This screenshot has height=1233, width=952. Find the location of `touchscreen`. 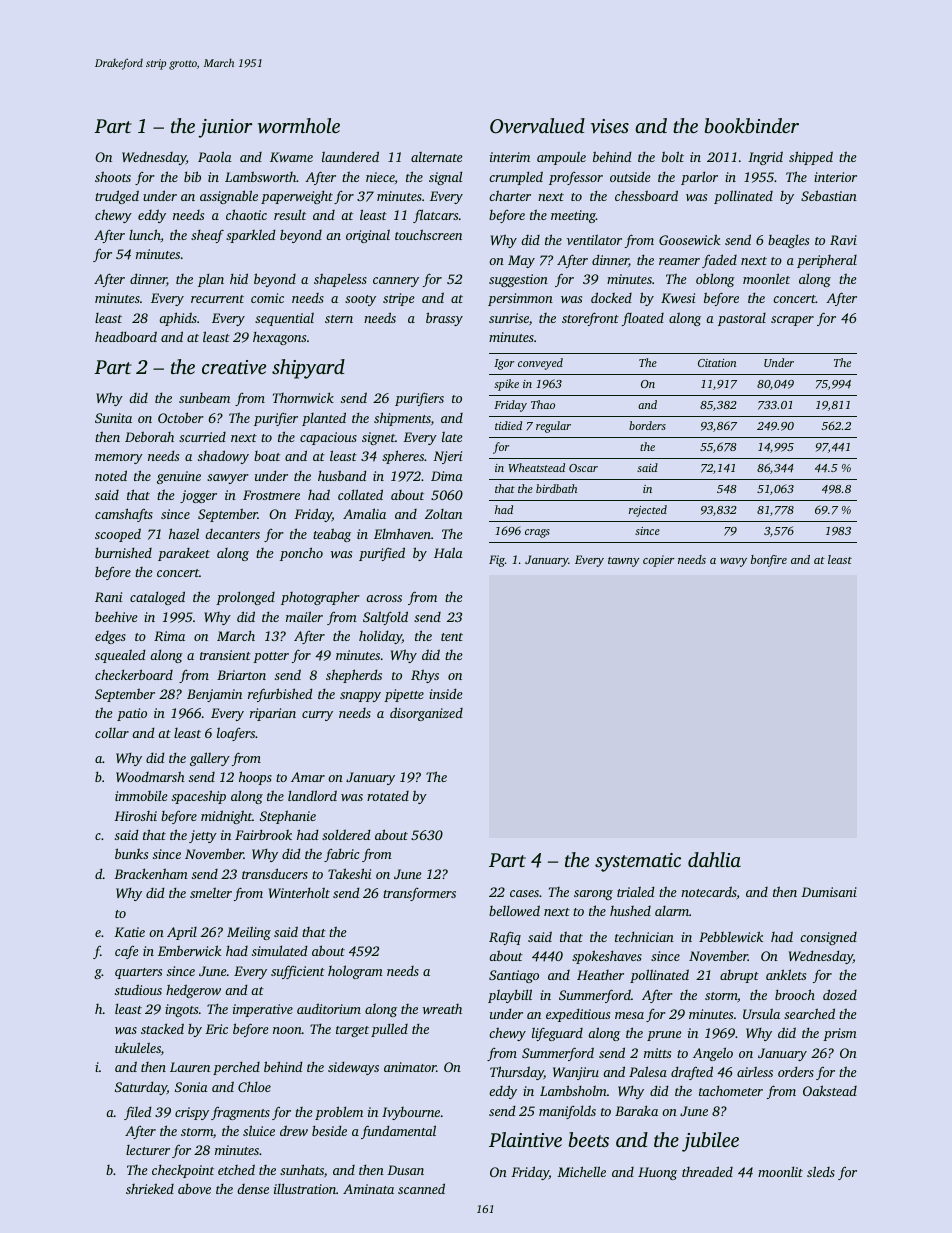

touchscreen is located at coordinates (428, 234).
